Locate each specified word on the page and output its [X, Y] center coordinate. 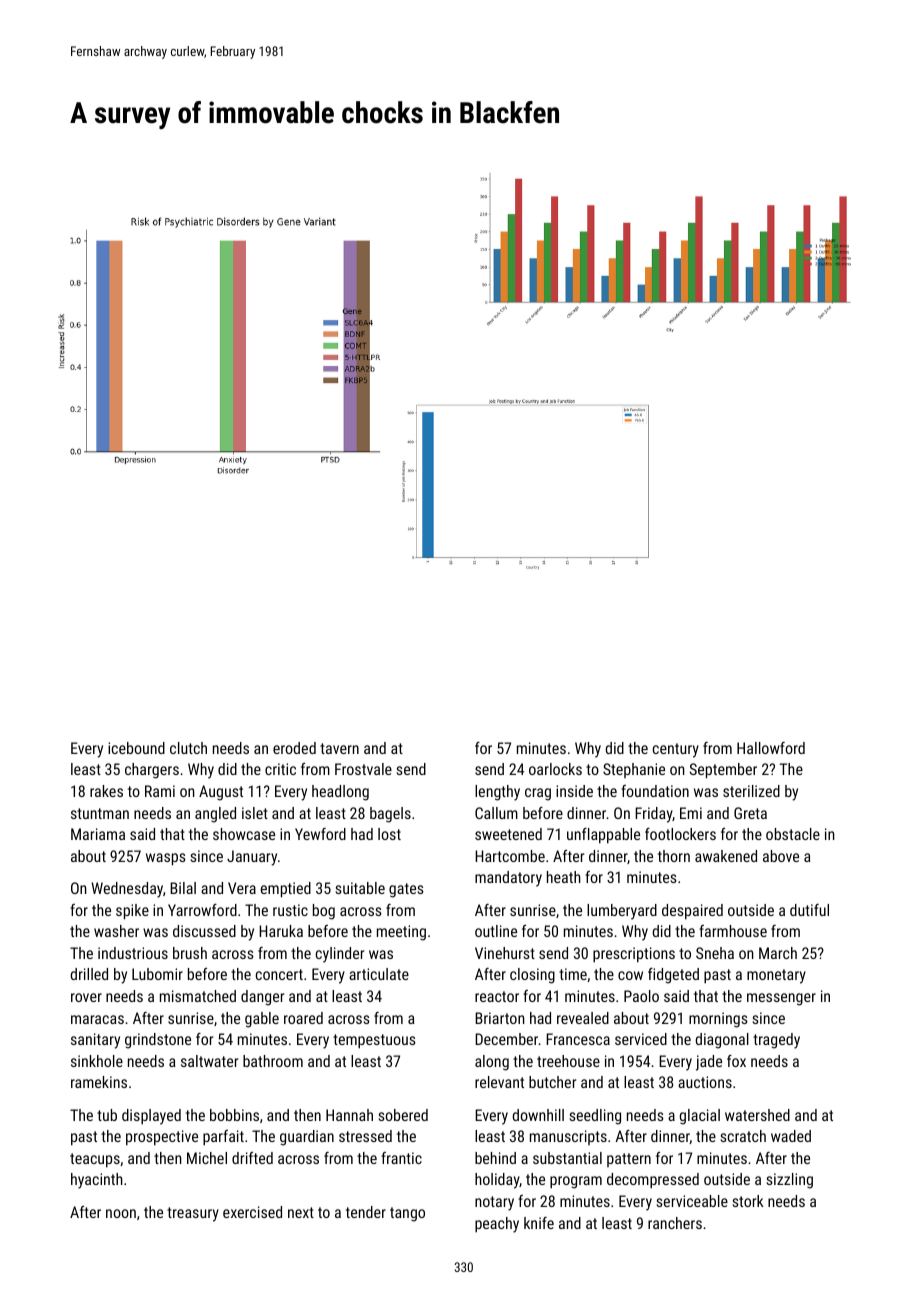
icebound [136, 748]
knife [539, 1223]
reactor [497, 996]
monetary [776, 976]
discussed [204, 931]
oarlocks [555, 769]
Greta [750, 813]
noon [121, 1213]
